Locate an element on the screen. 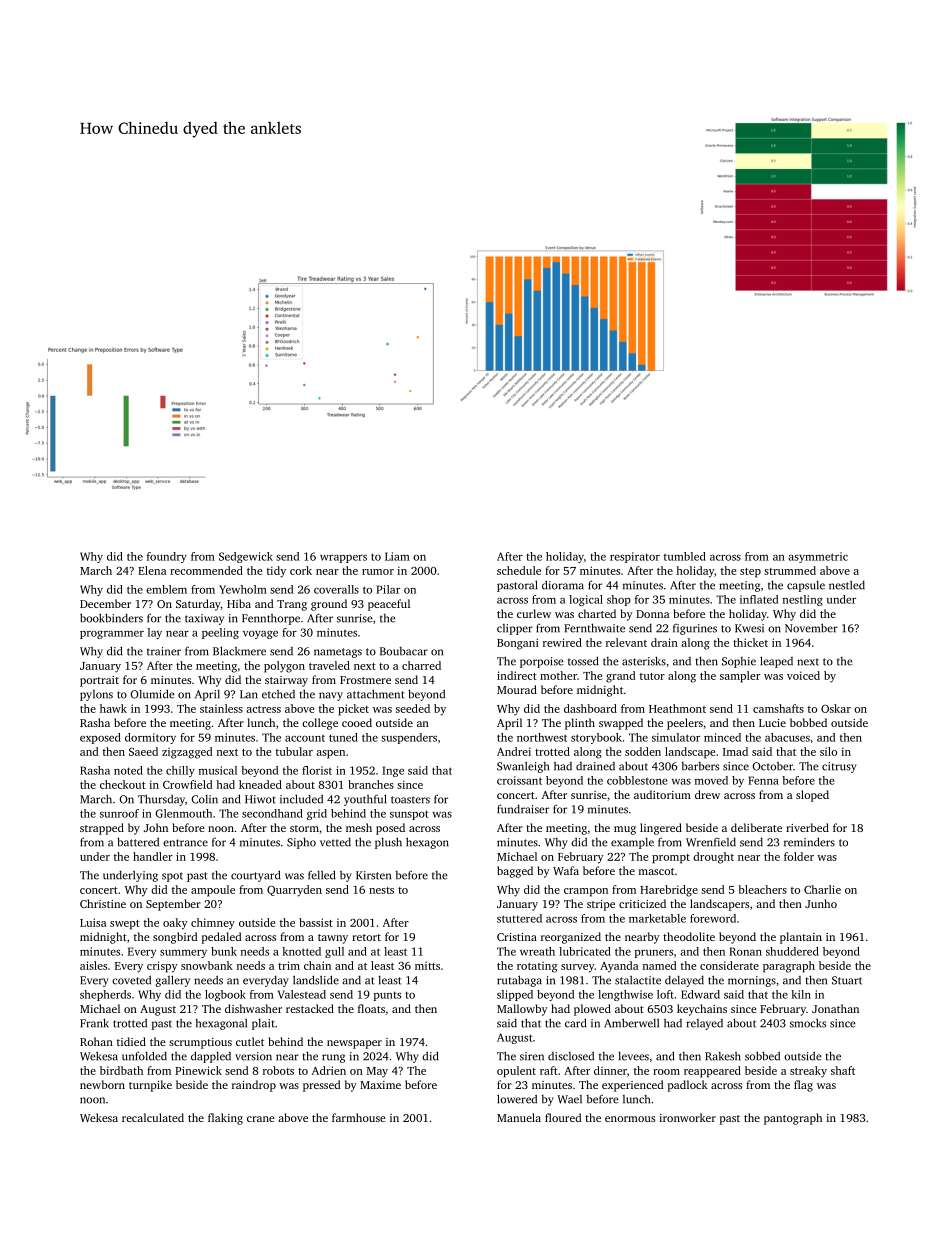 This screenshot has width=952, height=1233. Ronan is located at coordinates (745, 951).
